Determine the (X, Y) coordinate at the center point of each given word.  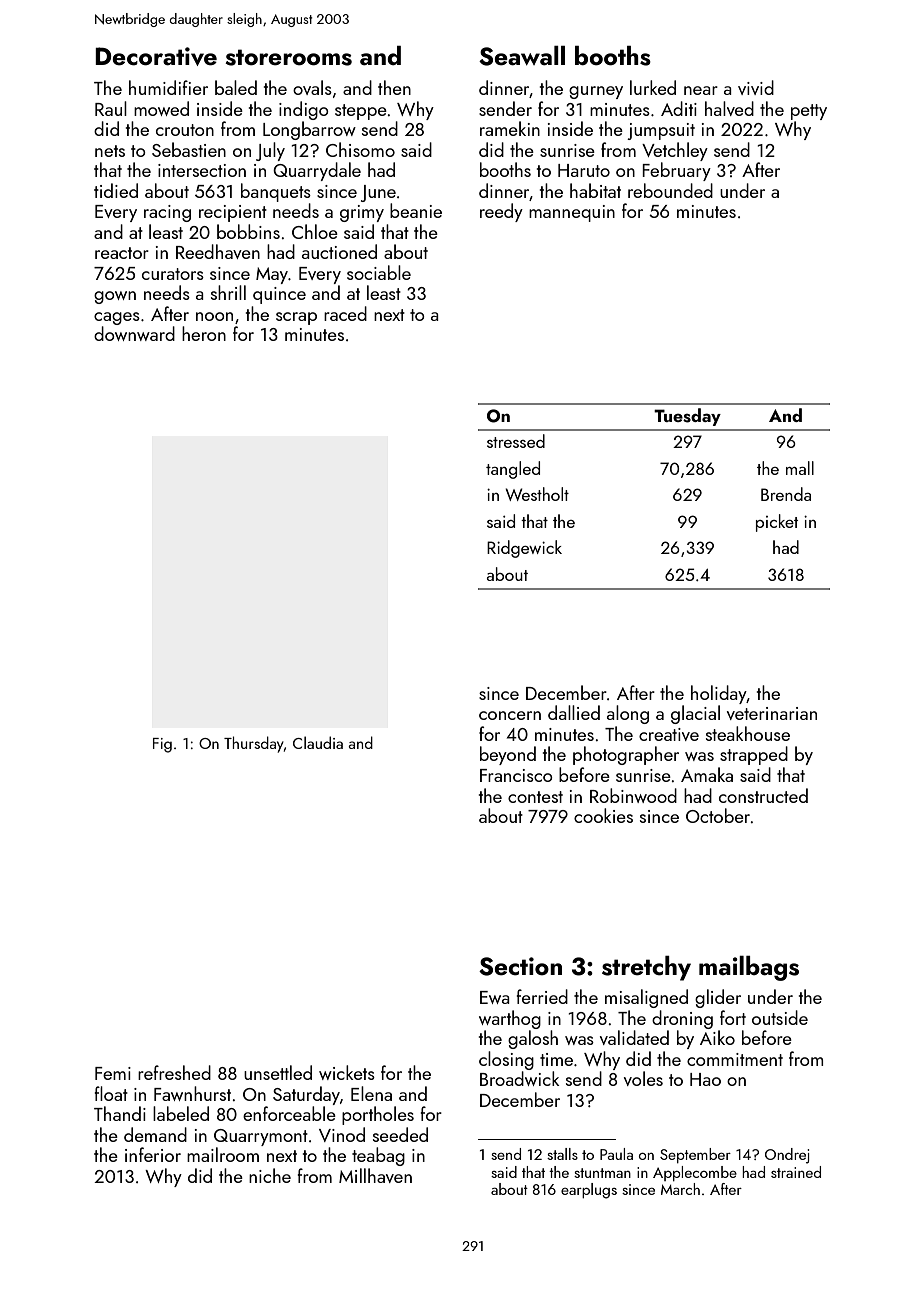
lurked (653, 87)
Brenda (786, 494)
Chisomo (360, 149)
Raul (111, 108)
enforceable (289, 1113)
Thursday (254, 744)
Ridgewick (524, 549)
